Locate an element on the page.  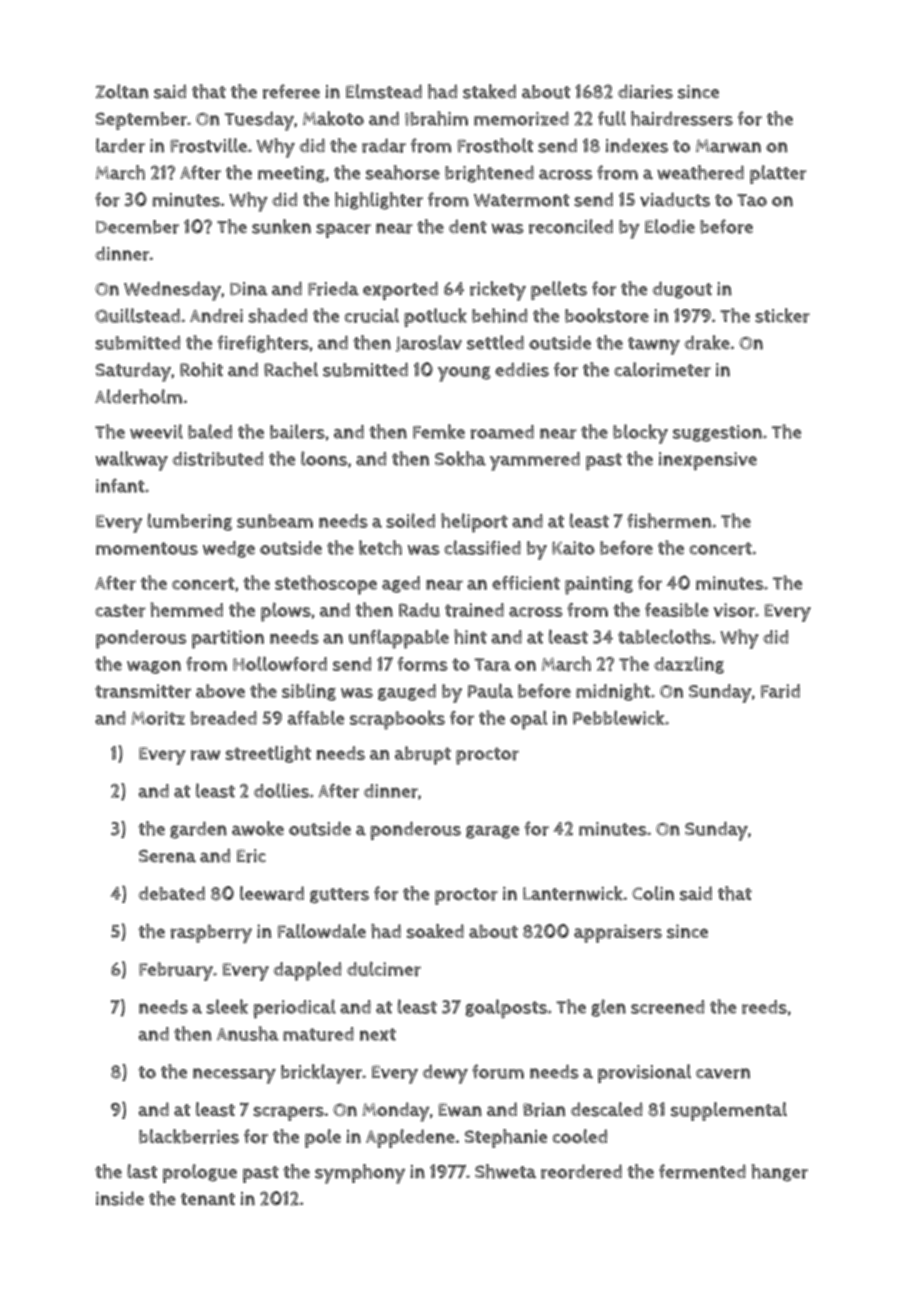
wedge is located at coordinates (229, 549).
